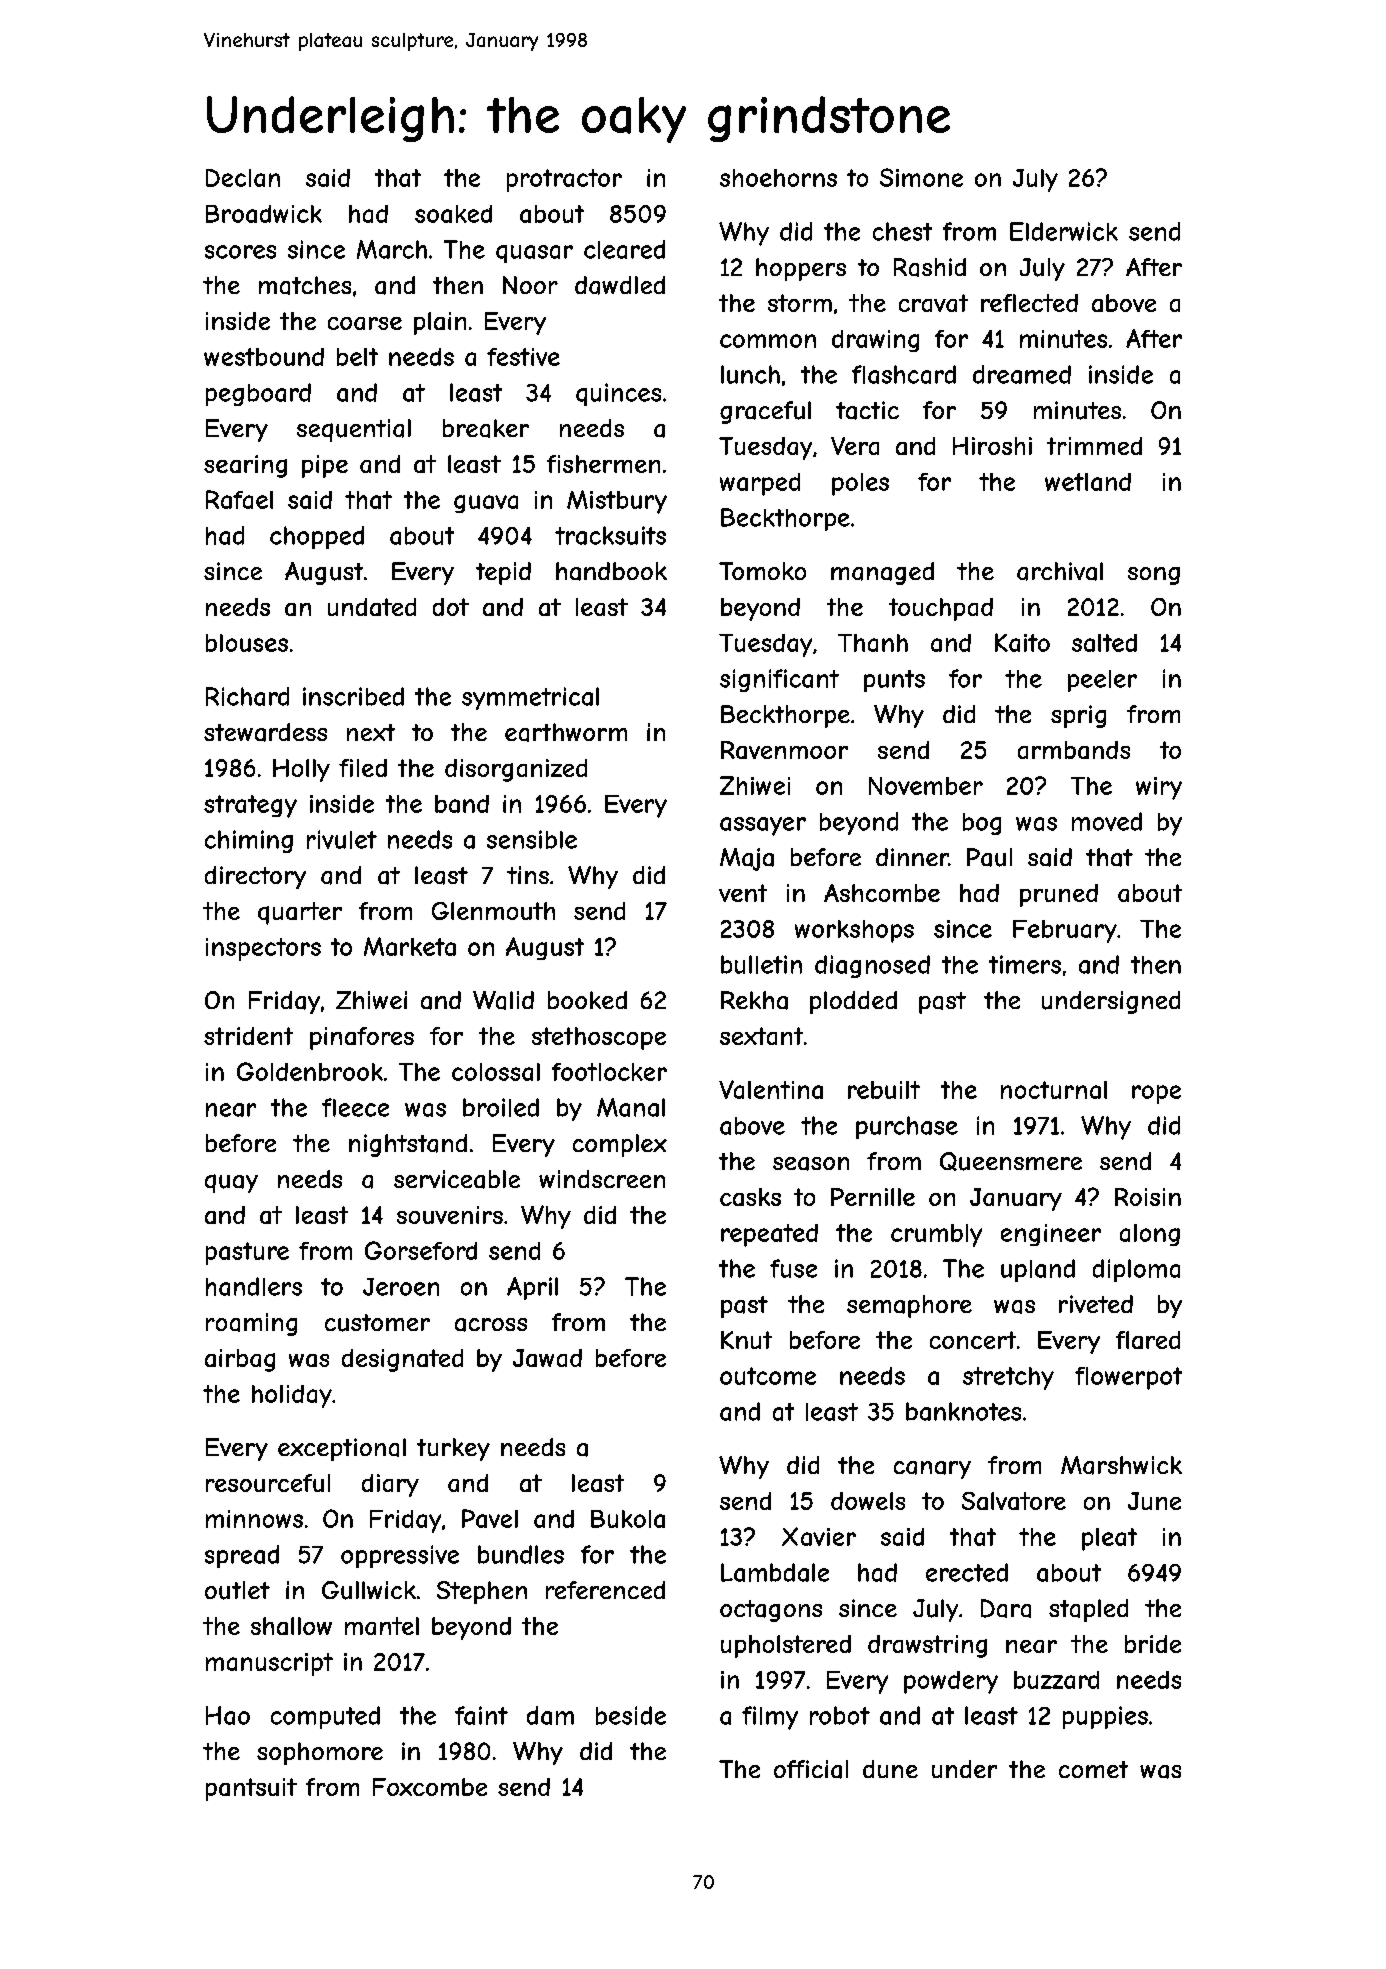 This screenshot has height=1969, width=1386. I want to click on Queensmere, so click(1011, 1161).
